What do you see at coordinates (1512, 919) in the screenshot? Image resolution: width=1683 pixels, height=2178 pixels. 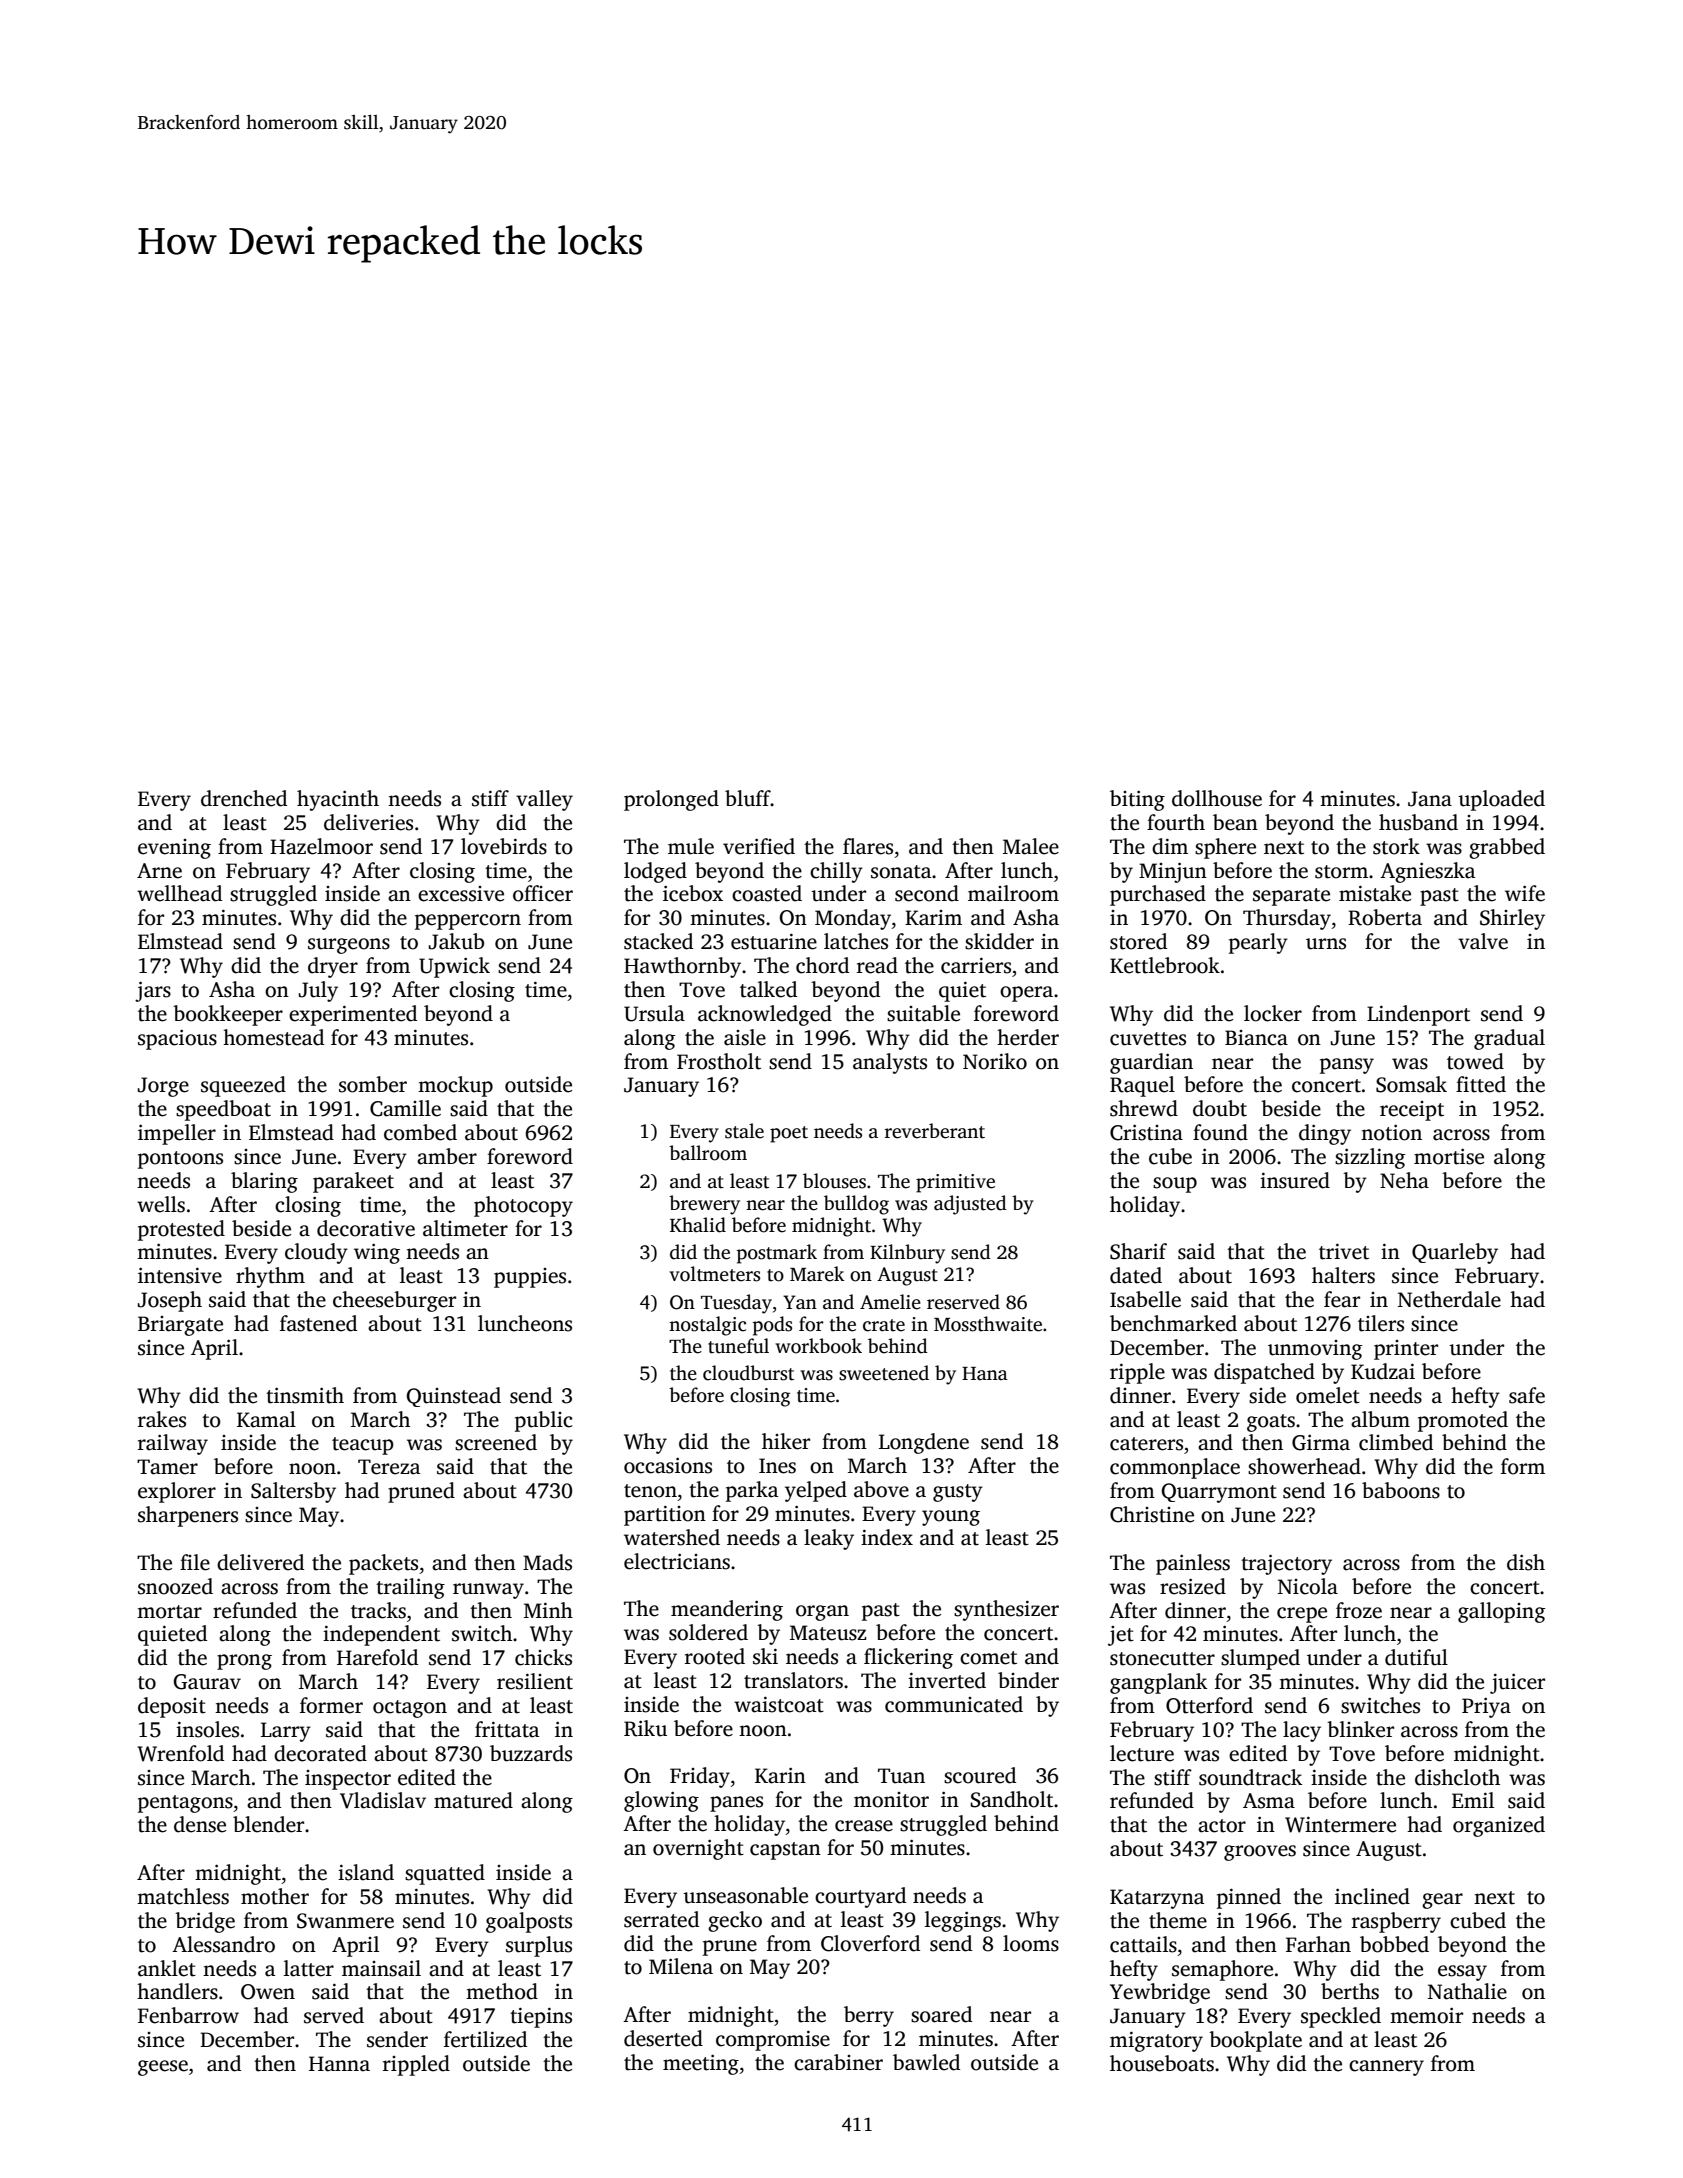 I see `Shirley` at bounding box center [1512, 919].
